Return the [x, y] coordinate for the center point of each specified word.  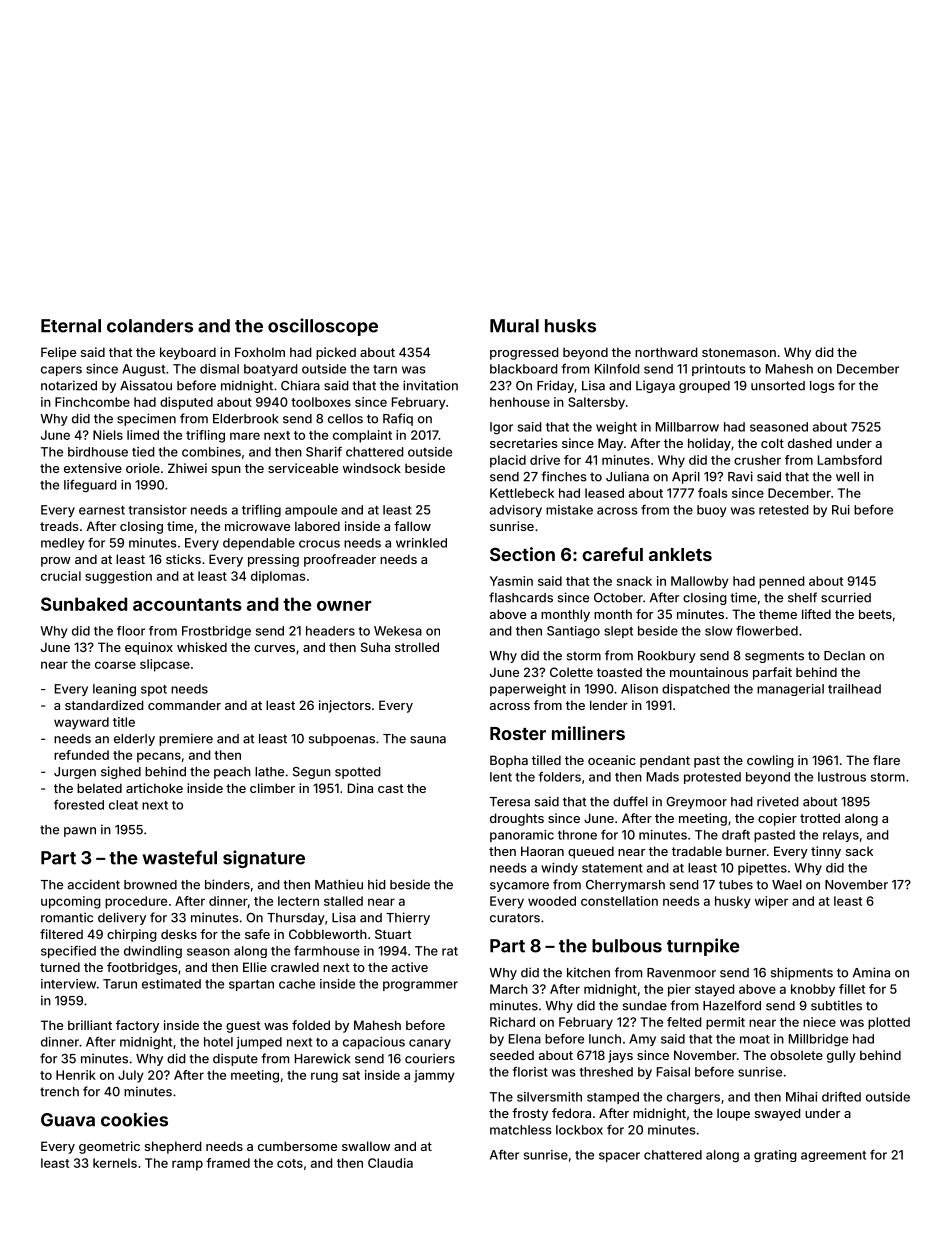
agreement [833, 1156]
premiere [186, 739]
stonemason [739, 352]
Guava [68, 1120]
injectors [345, 706]
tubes [736, 885]
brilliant [90, 1025]
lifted [816, 614]
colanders [150, 326]
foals [713, 493]
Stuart [393, 934]
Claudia [390, 1163]
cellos [345, 419]
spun [226, 471]
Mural [514, 326]
